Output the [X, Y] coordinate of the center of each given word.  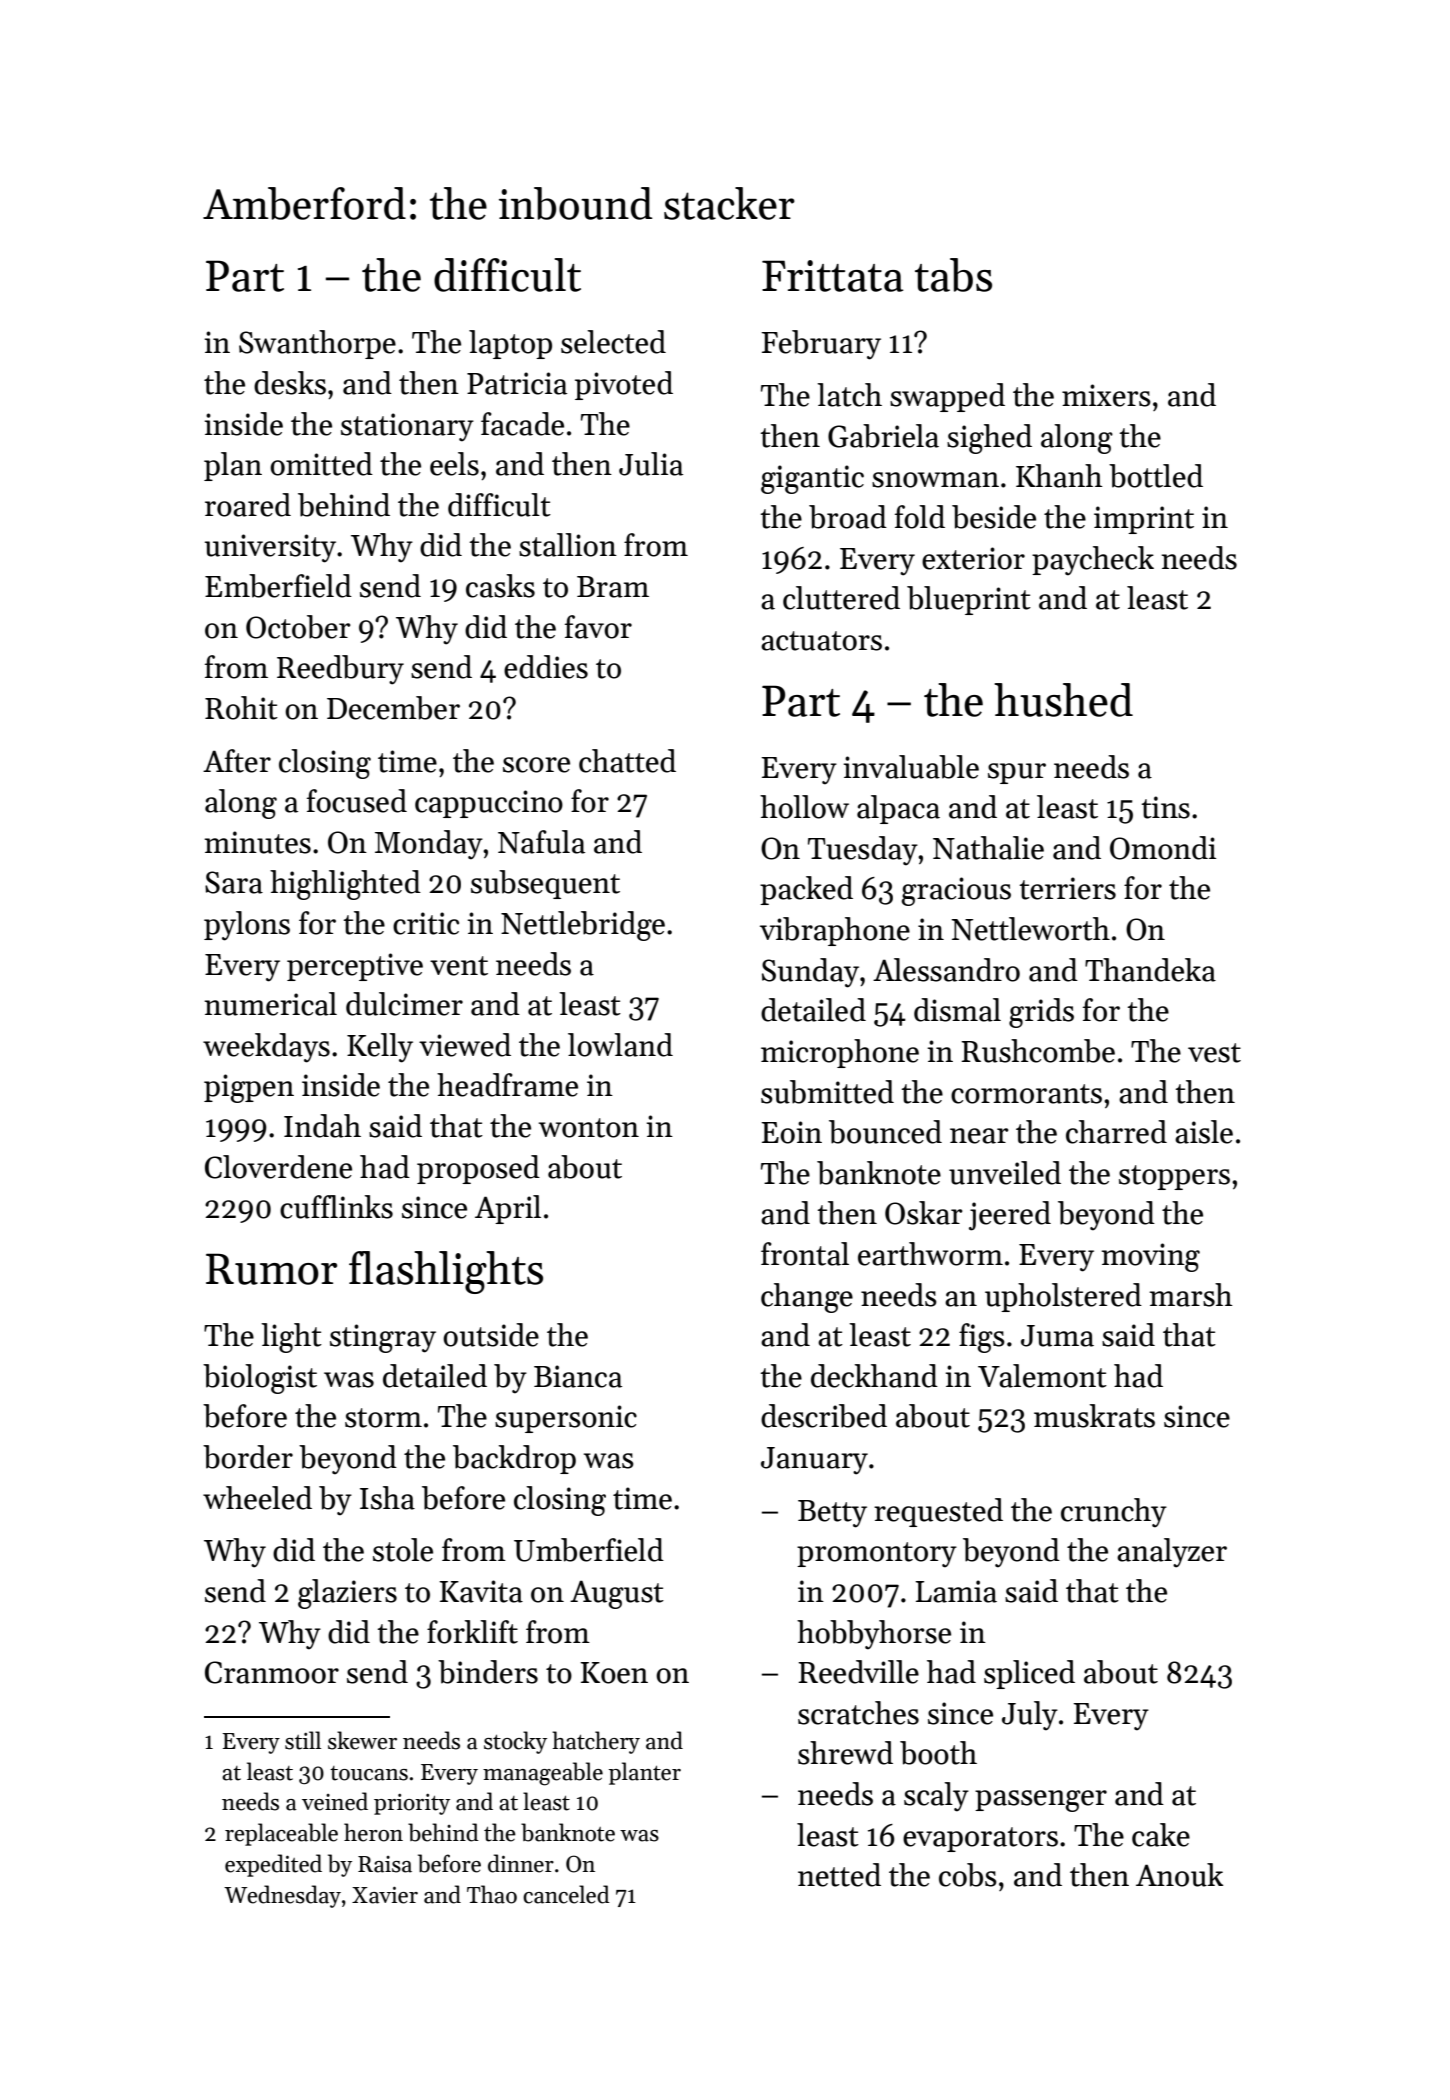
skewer [362, 1740]
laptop [510, 344]
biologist [260, 1379]
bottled [1156, 476]
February [821, 345]
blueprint [969, 600]
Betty [832, 1514]
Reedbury [340, 670]
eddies [546, 667]
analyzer [1172, 1553]
